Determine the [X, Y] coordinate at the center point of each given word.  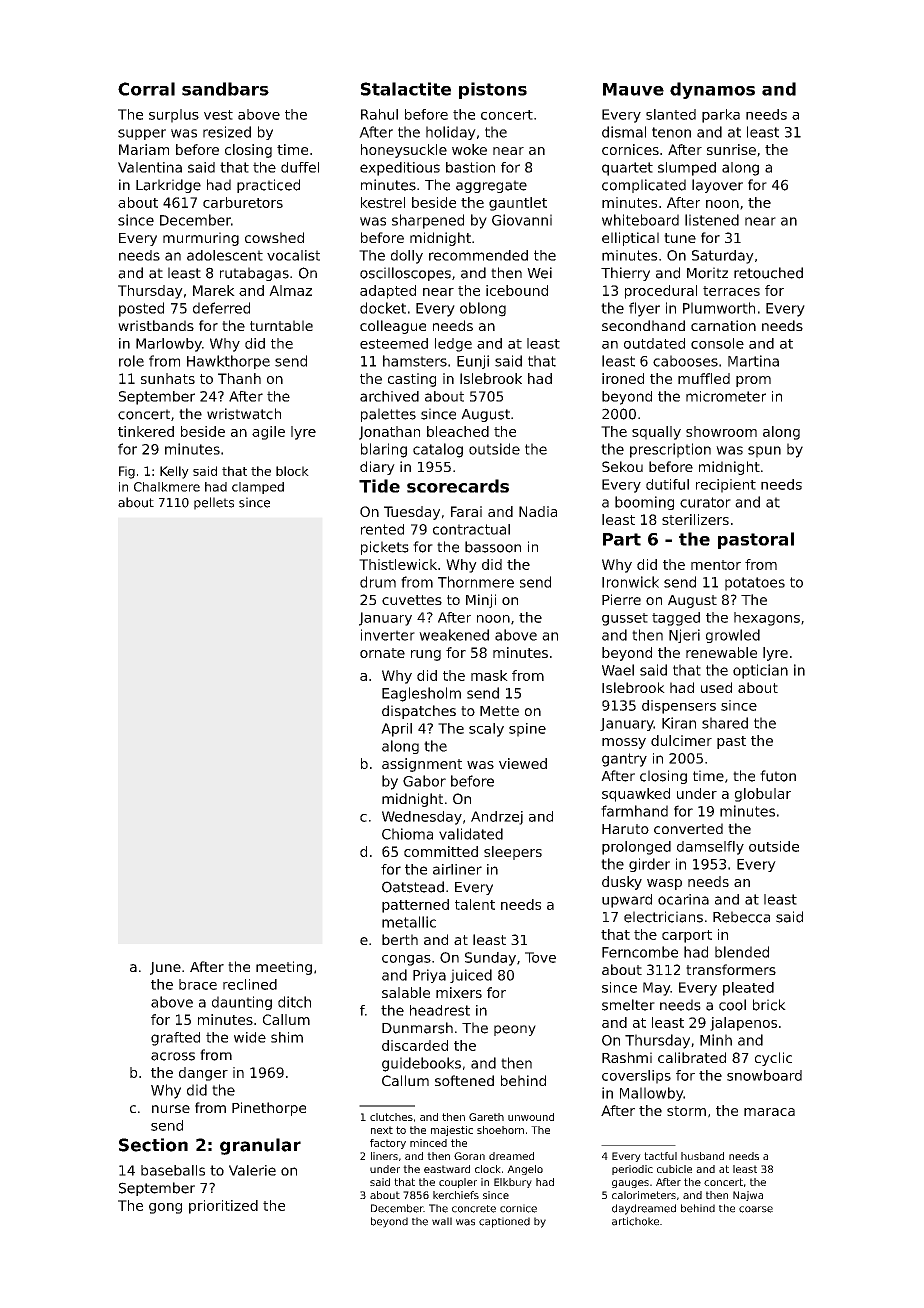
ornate [382, 653]
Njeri [684, 636]
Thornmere [476, 582]
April [396, 730]
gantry [624, 760]
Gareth [486, 1117]
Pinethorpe [269, 1109]
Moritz [707, 273]
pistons [493, 90]
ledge [453, 345]
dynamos [712, 90]
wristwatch [244, 414]
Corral [146, 89]
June [165, 968]
